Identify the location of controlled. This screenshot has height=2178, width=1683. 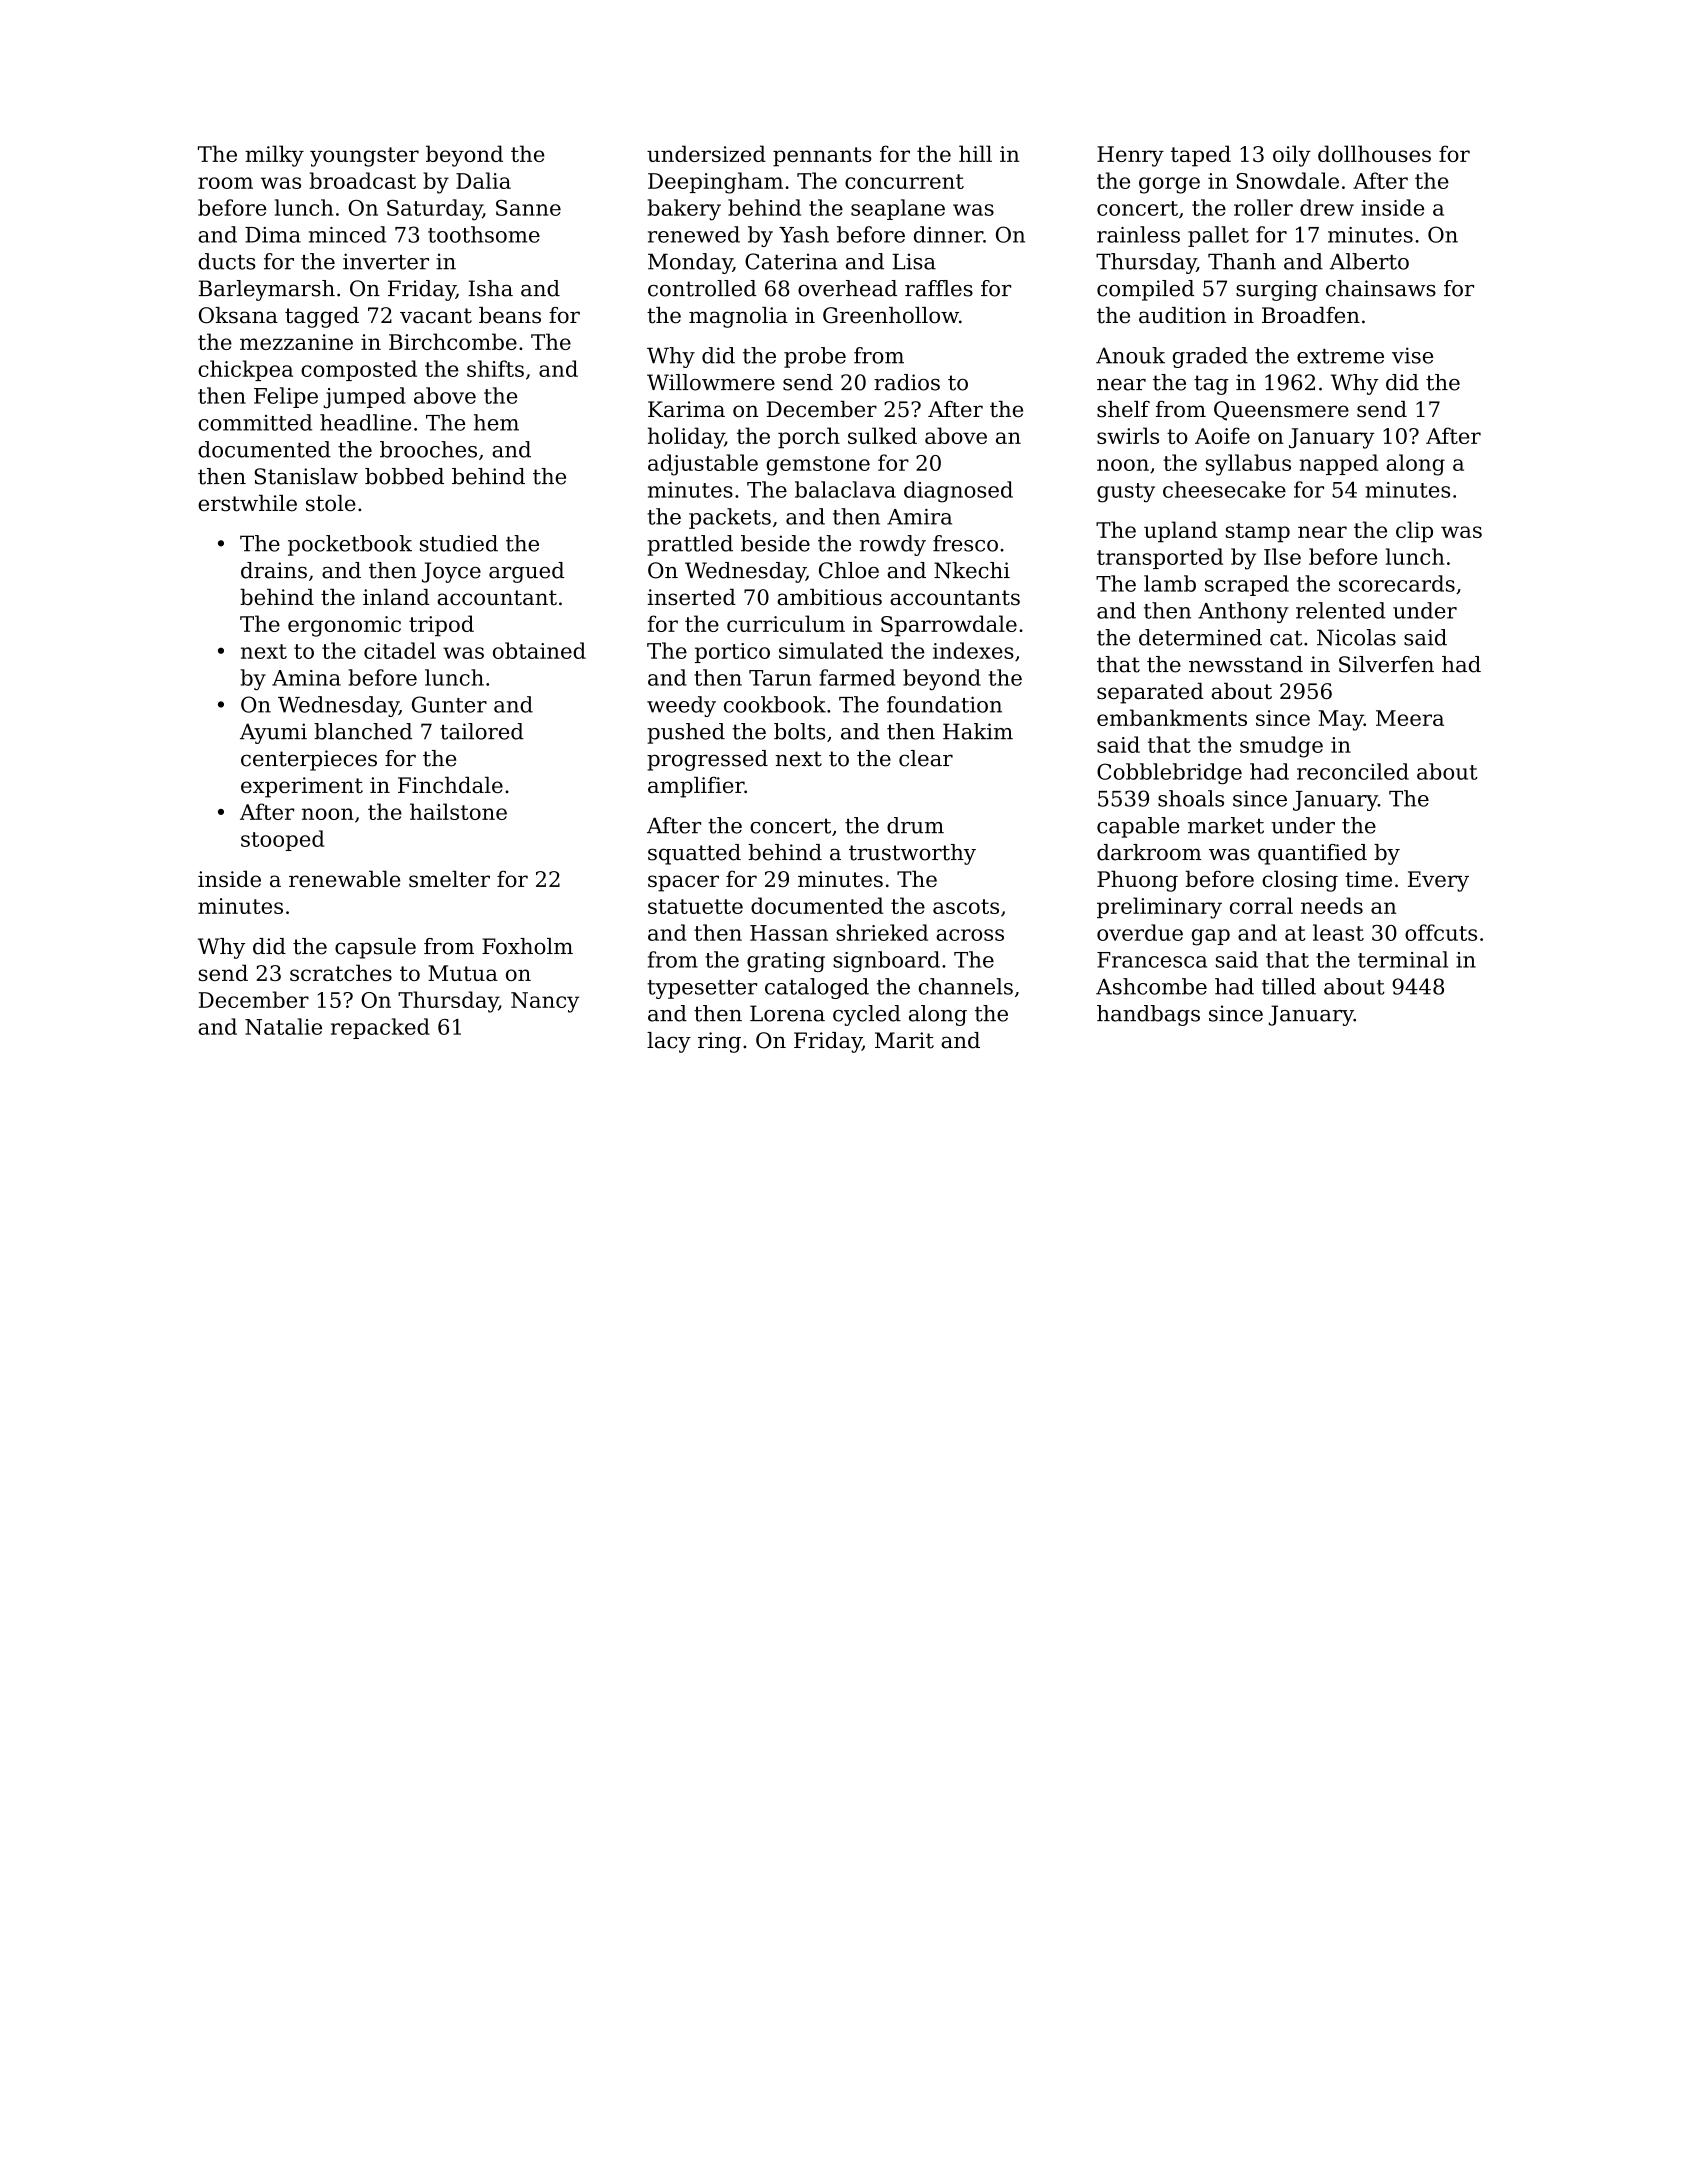
(702, 288).
